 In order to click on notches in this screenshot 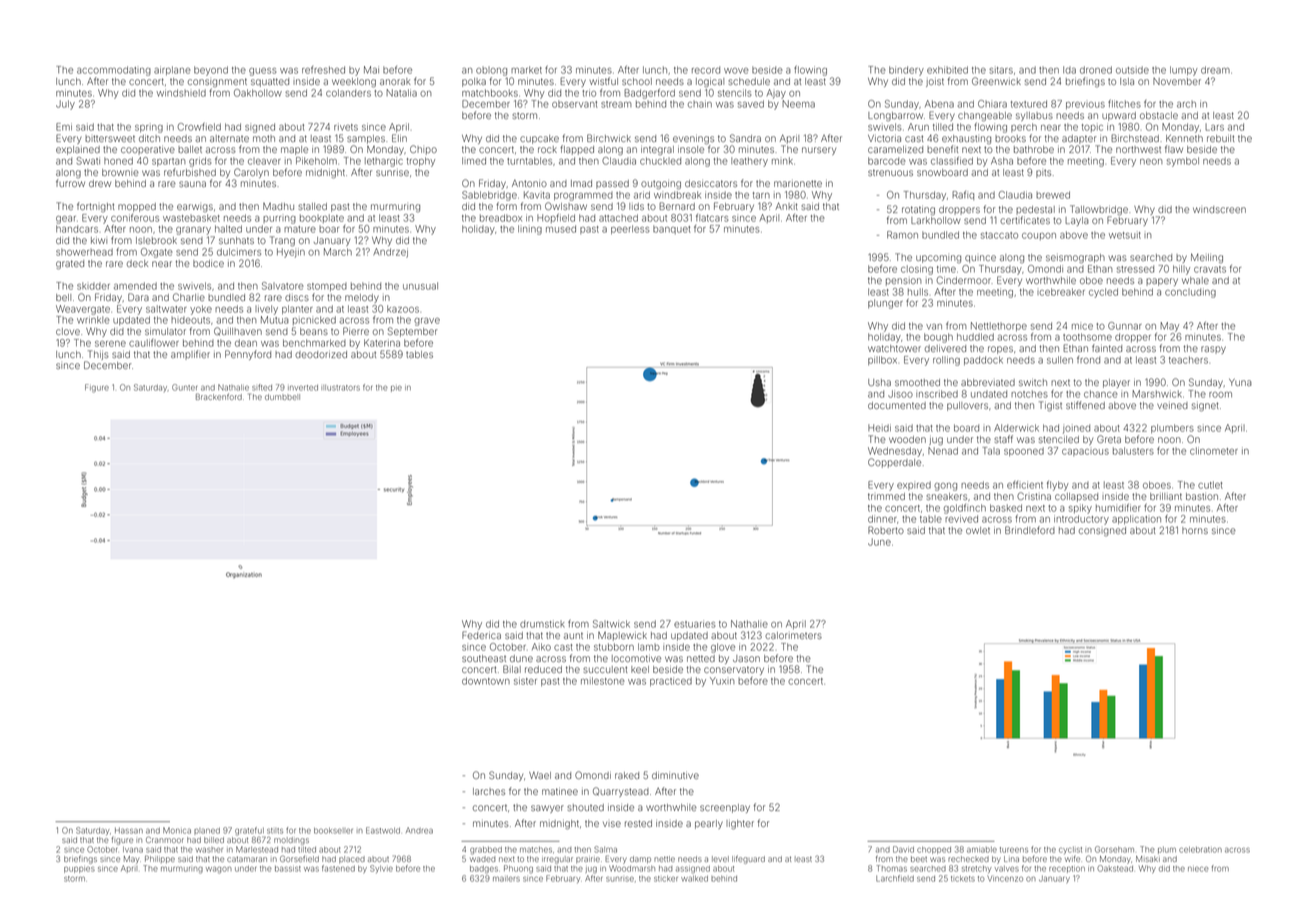, I will do `click(1029, 394)`.
